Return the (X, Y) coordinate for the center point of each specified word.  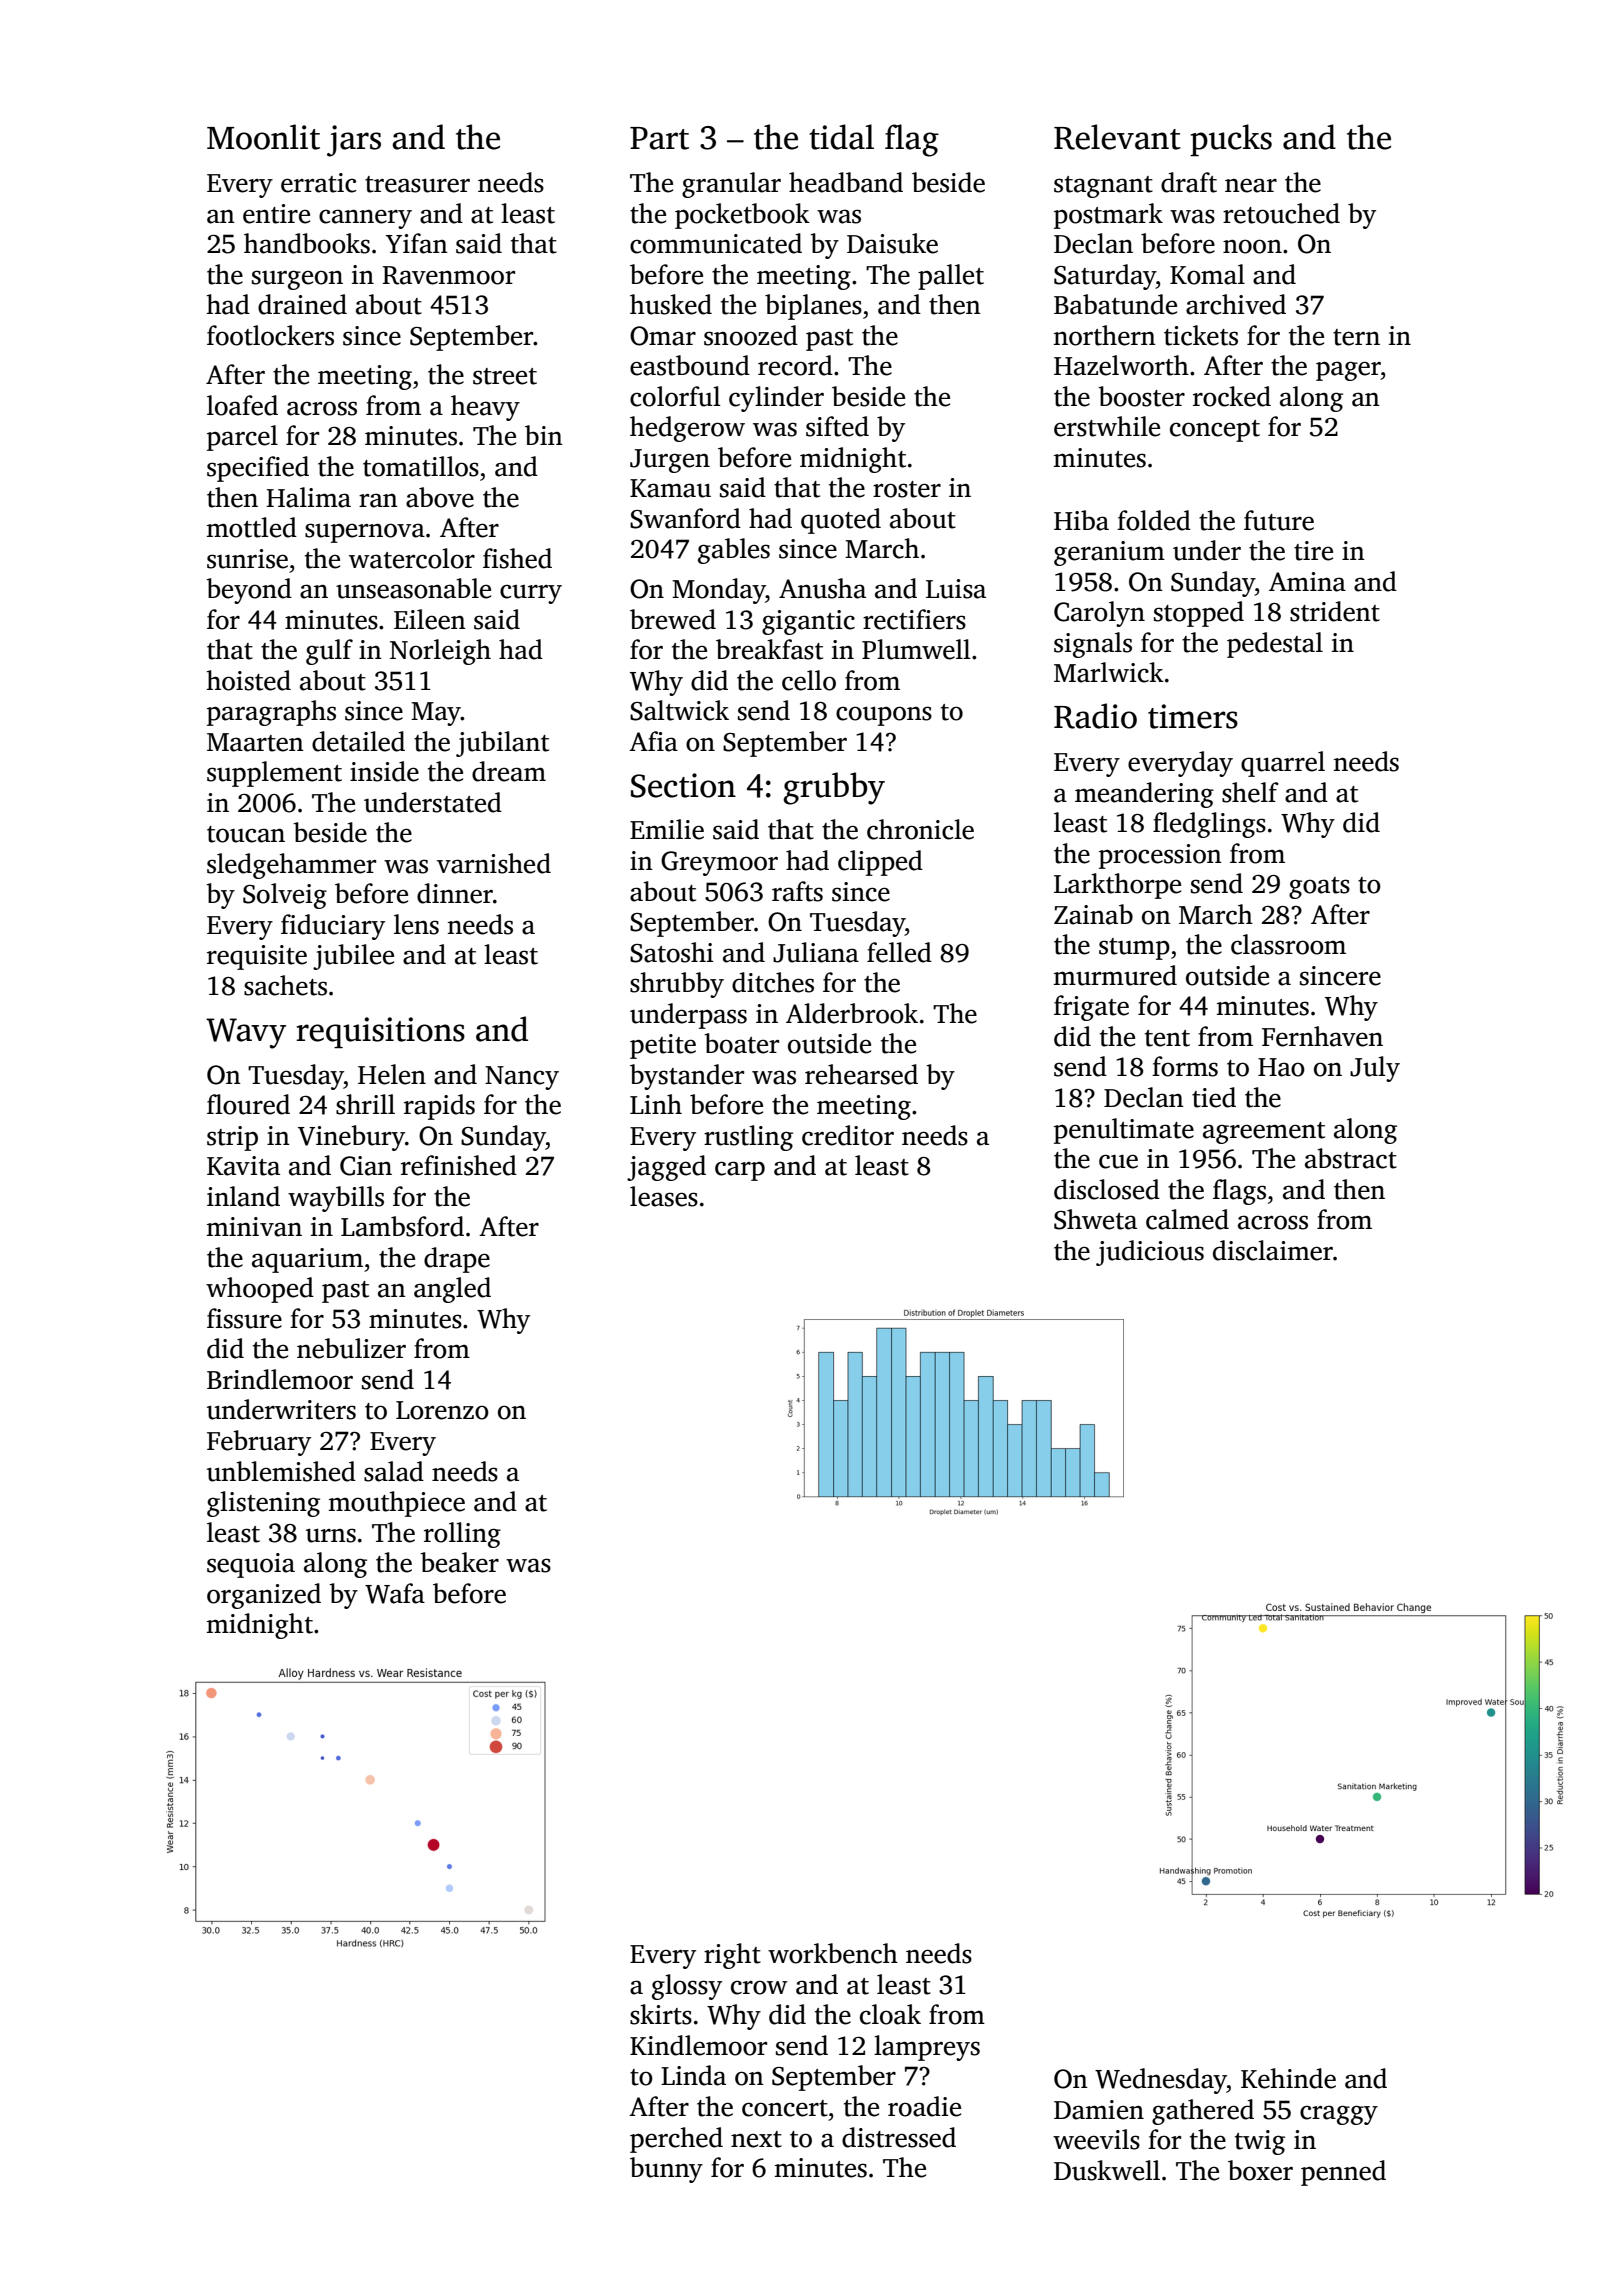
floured (248, 1104)
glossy (687, 1987)
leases (664, 1196)
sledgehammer (291, 866)
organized (264, 1596)
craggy (1339, 2115)
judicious (1150, 1253)
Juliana (816, 952)
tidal (841, 137)
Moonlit (263, 137)
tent (1167, 1038)
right (732, 1956)
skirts (661, 2014)
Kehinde (1288, 2078)
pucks (1231, 140)
